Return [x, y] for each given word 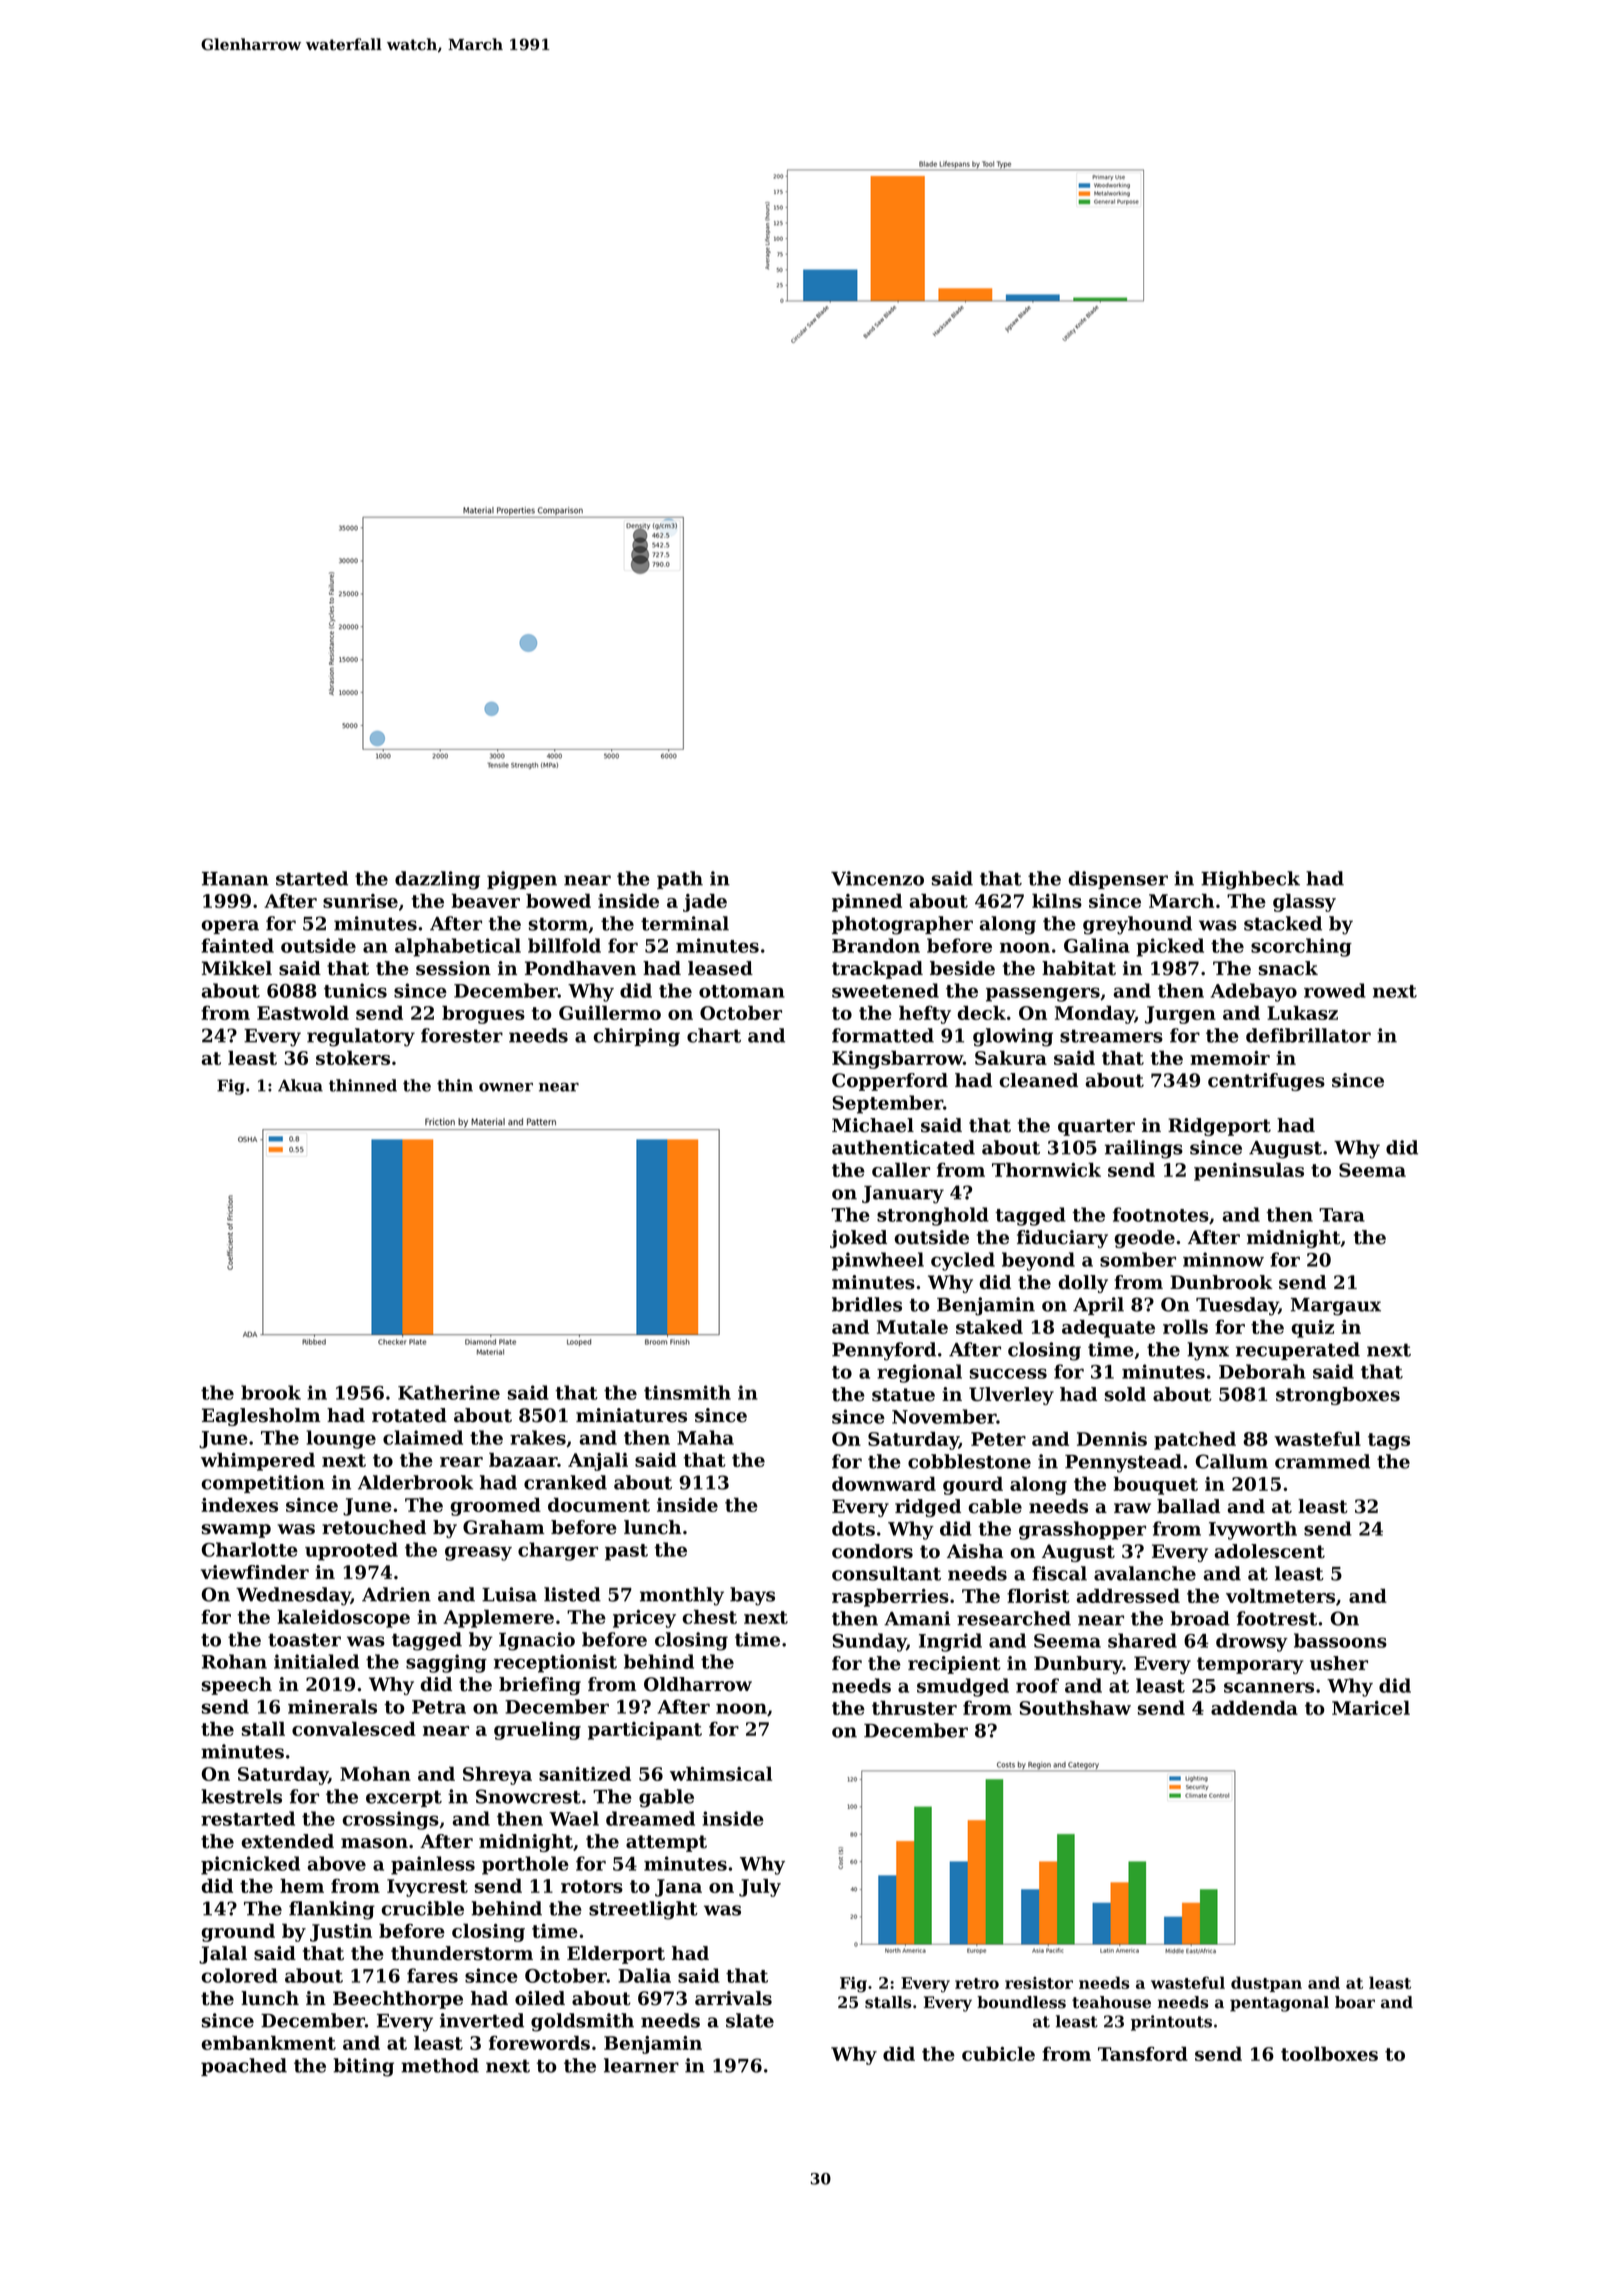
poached [244, 2067]
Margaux [1336, 1307]
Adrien [396, 1594]
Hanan [235, 879]
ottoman [742, 991]
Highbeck [1250, 880]
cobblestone [969, 1461]
